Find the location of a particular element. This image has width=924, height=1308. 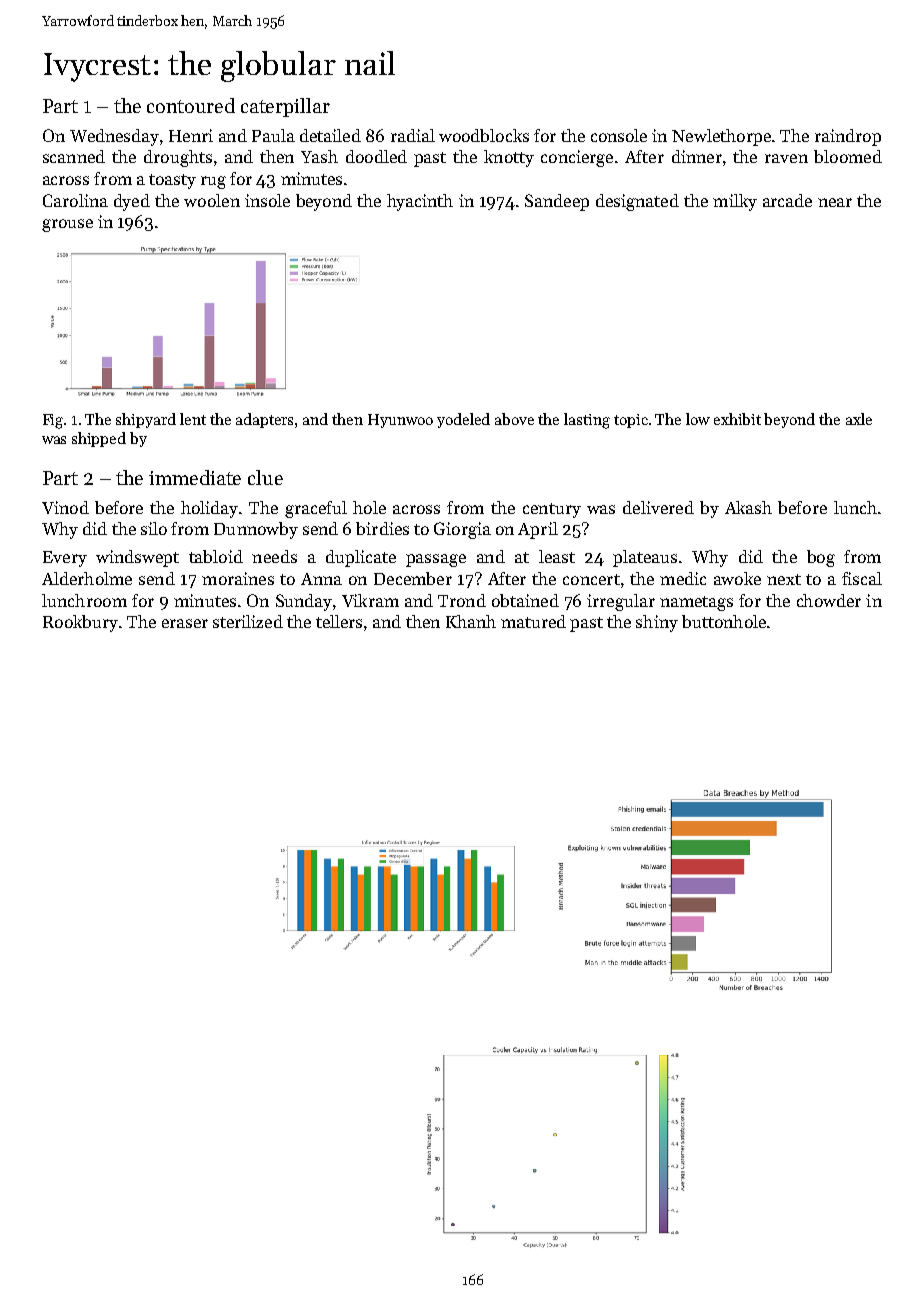

eraser is located at coordinates (185, 623).
